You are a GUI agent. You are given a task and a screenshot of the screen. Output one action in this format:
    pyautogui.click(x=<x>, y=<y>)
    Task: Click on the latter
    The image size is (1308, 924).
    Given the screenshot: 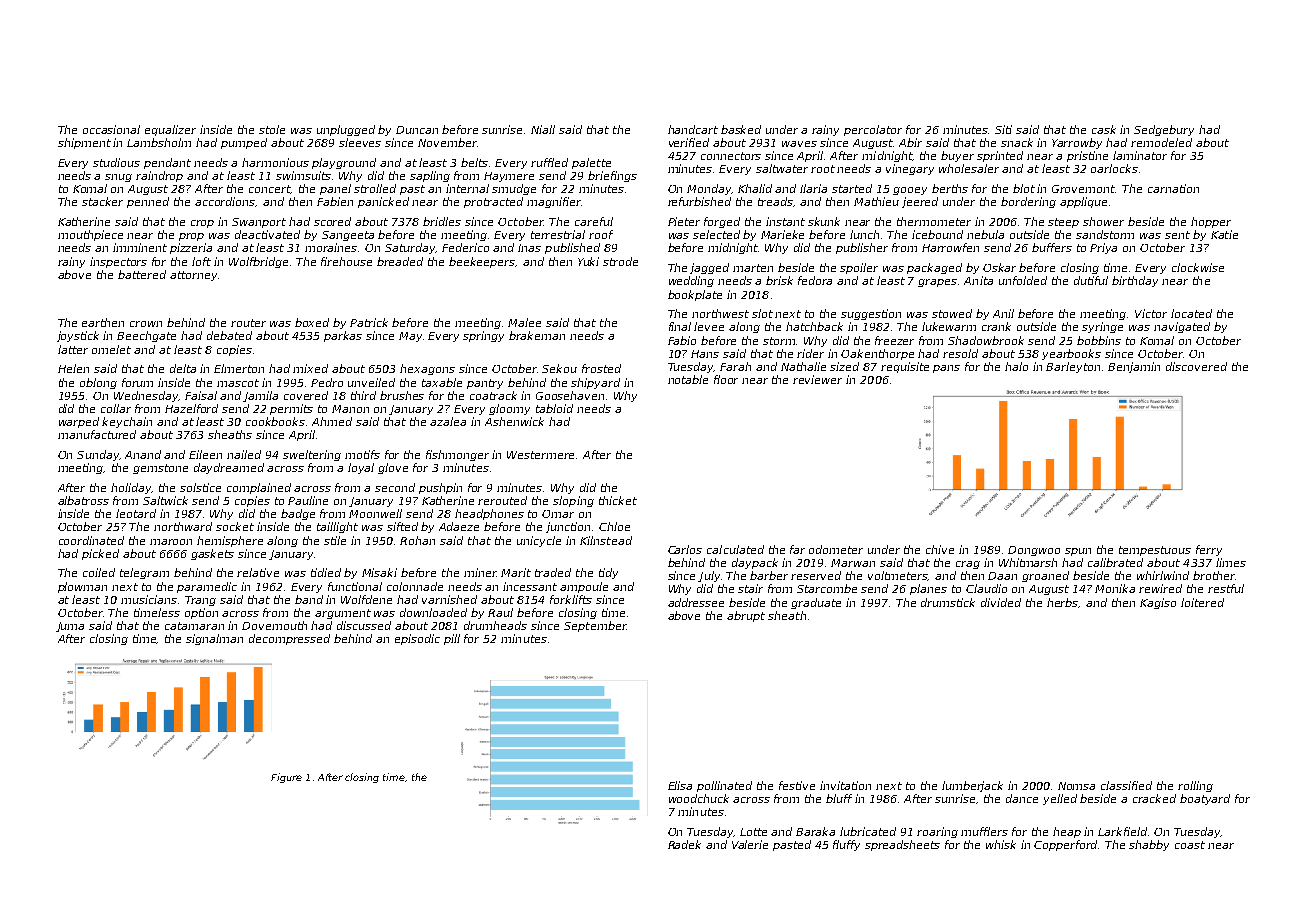 What is the action you would take?
    pyautogui.click(x=73, y=349)
